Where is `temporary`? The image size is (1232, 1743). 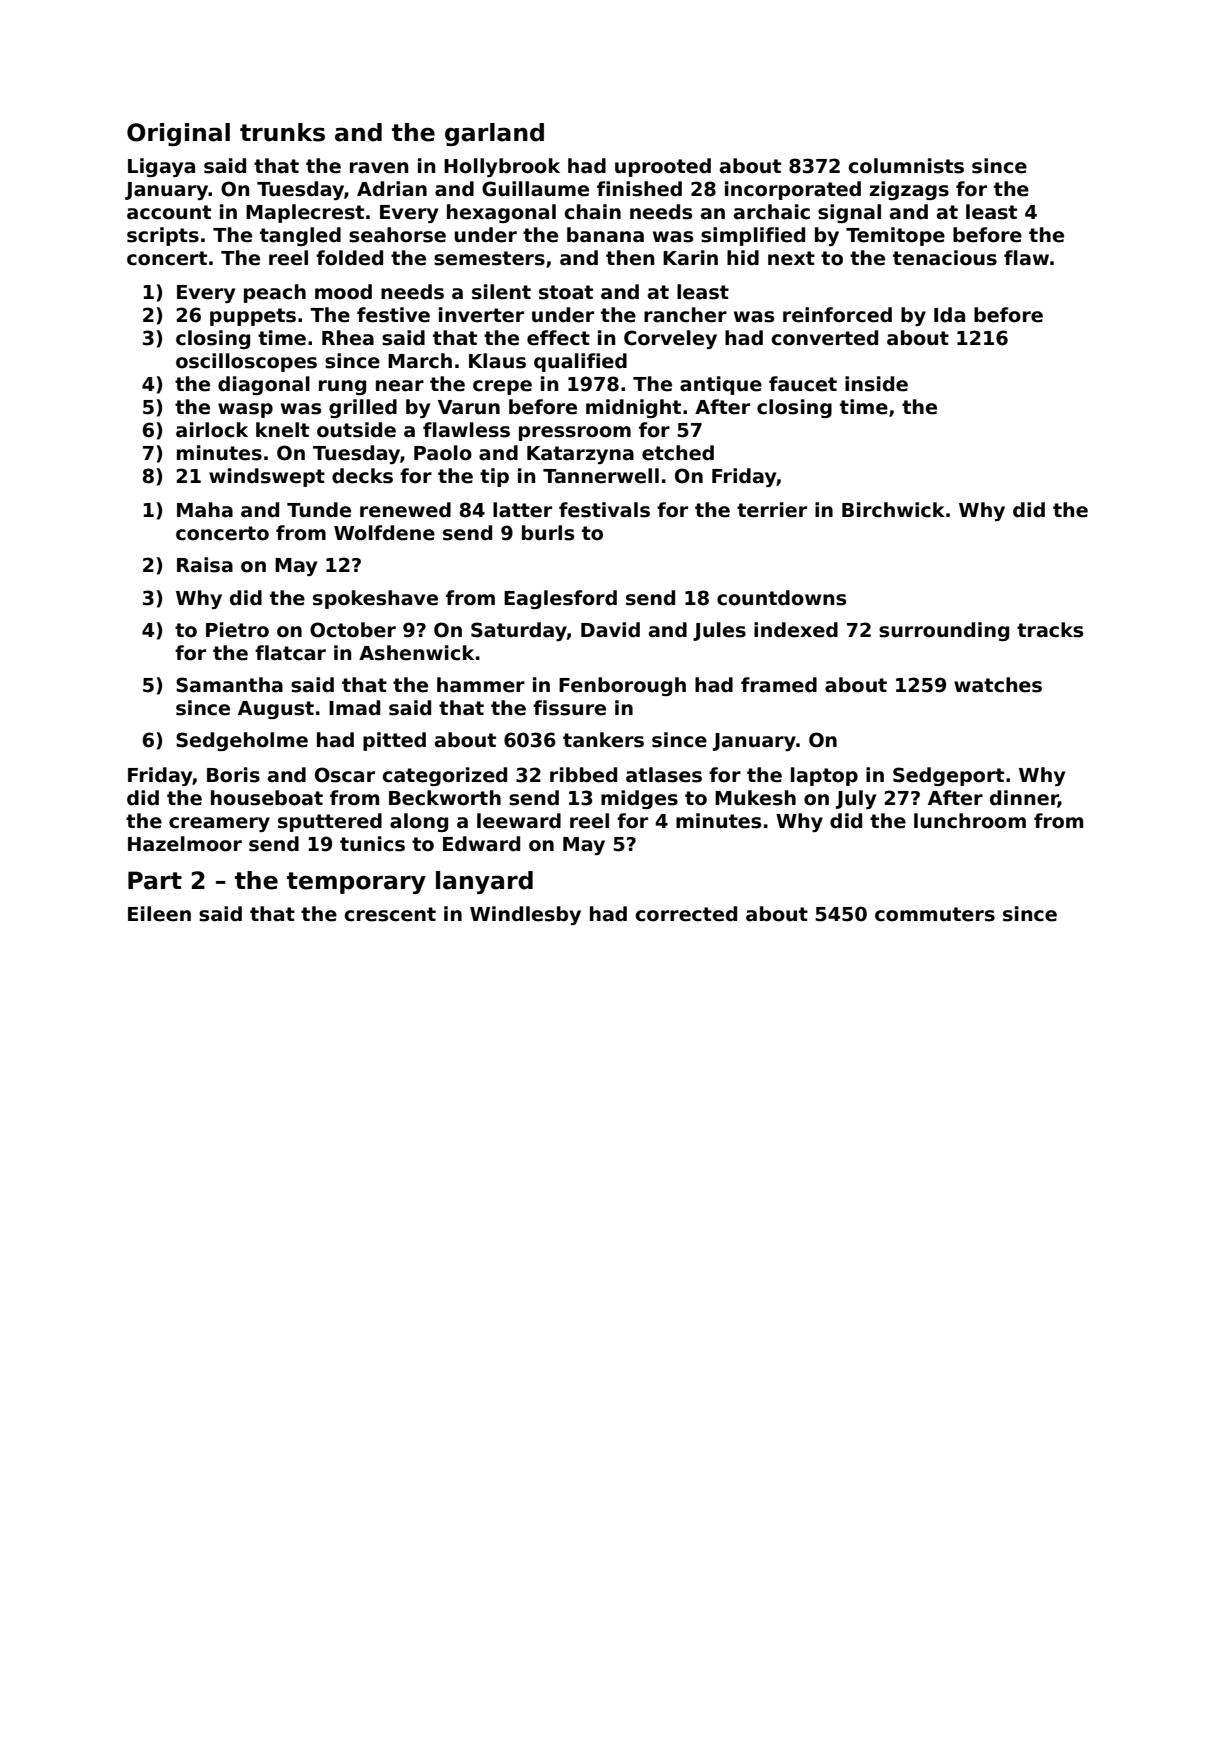 temporary is located at coordinates (356, 883).
